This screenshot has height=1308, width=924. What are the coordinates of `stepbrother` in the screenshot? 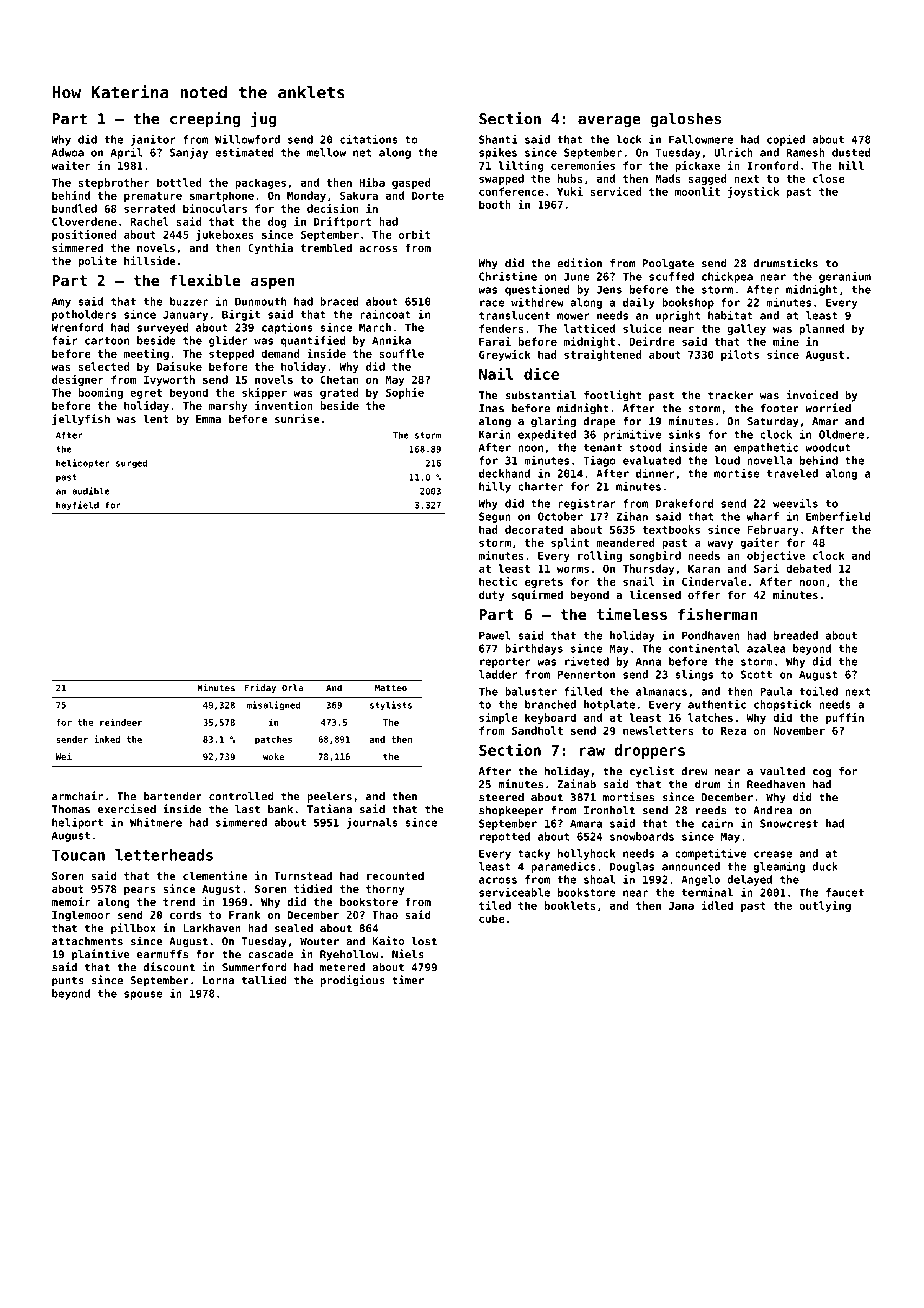 It's located at (114, 183).
